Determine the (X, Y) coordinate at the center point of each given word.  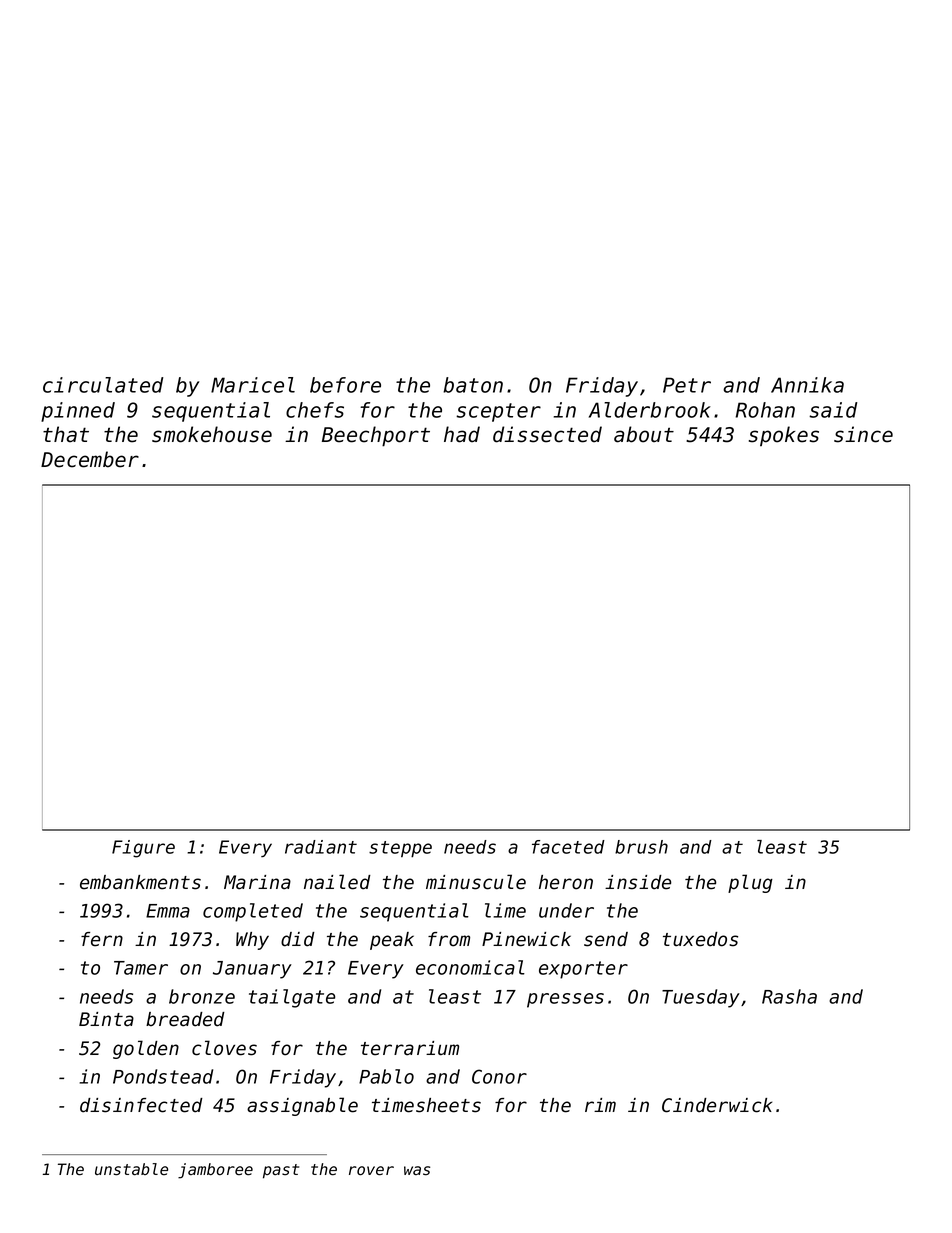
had (462, 434)
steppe (400, 849)
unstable (131, 1169)
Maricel (253, 385)
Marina (257, 882)
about (644, 434)
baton (473, 385)
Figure (143, 849)
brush (641, 847)
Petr (687, 385)
